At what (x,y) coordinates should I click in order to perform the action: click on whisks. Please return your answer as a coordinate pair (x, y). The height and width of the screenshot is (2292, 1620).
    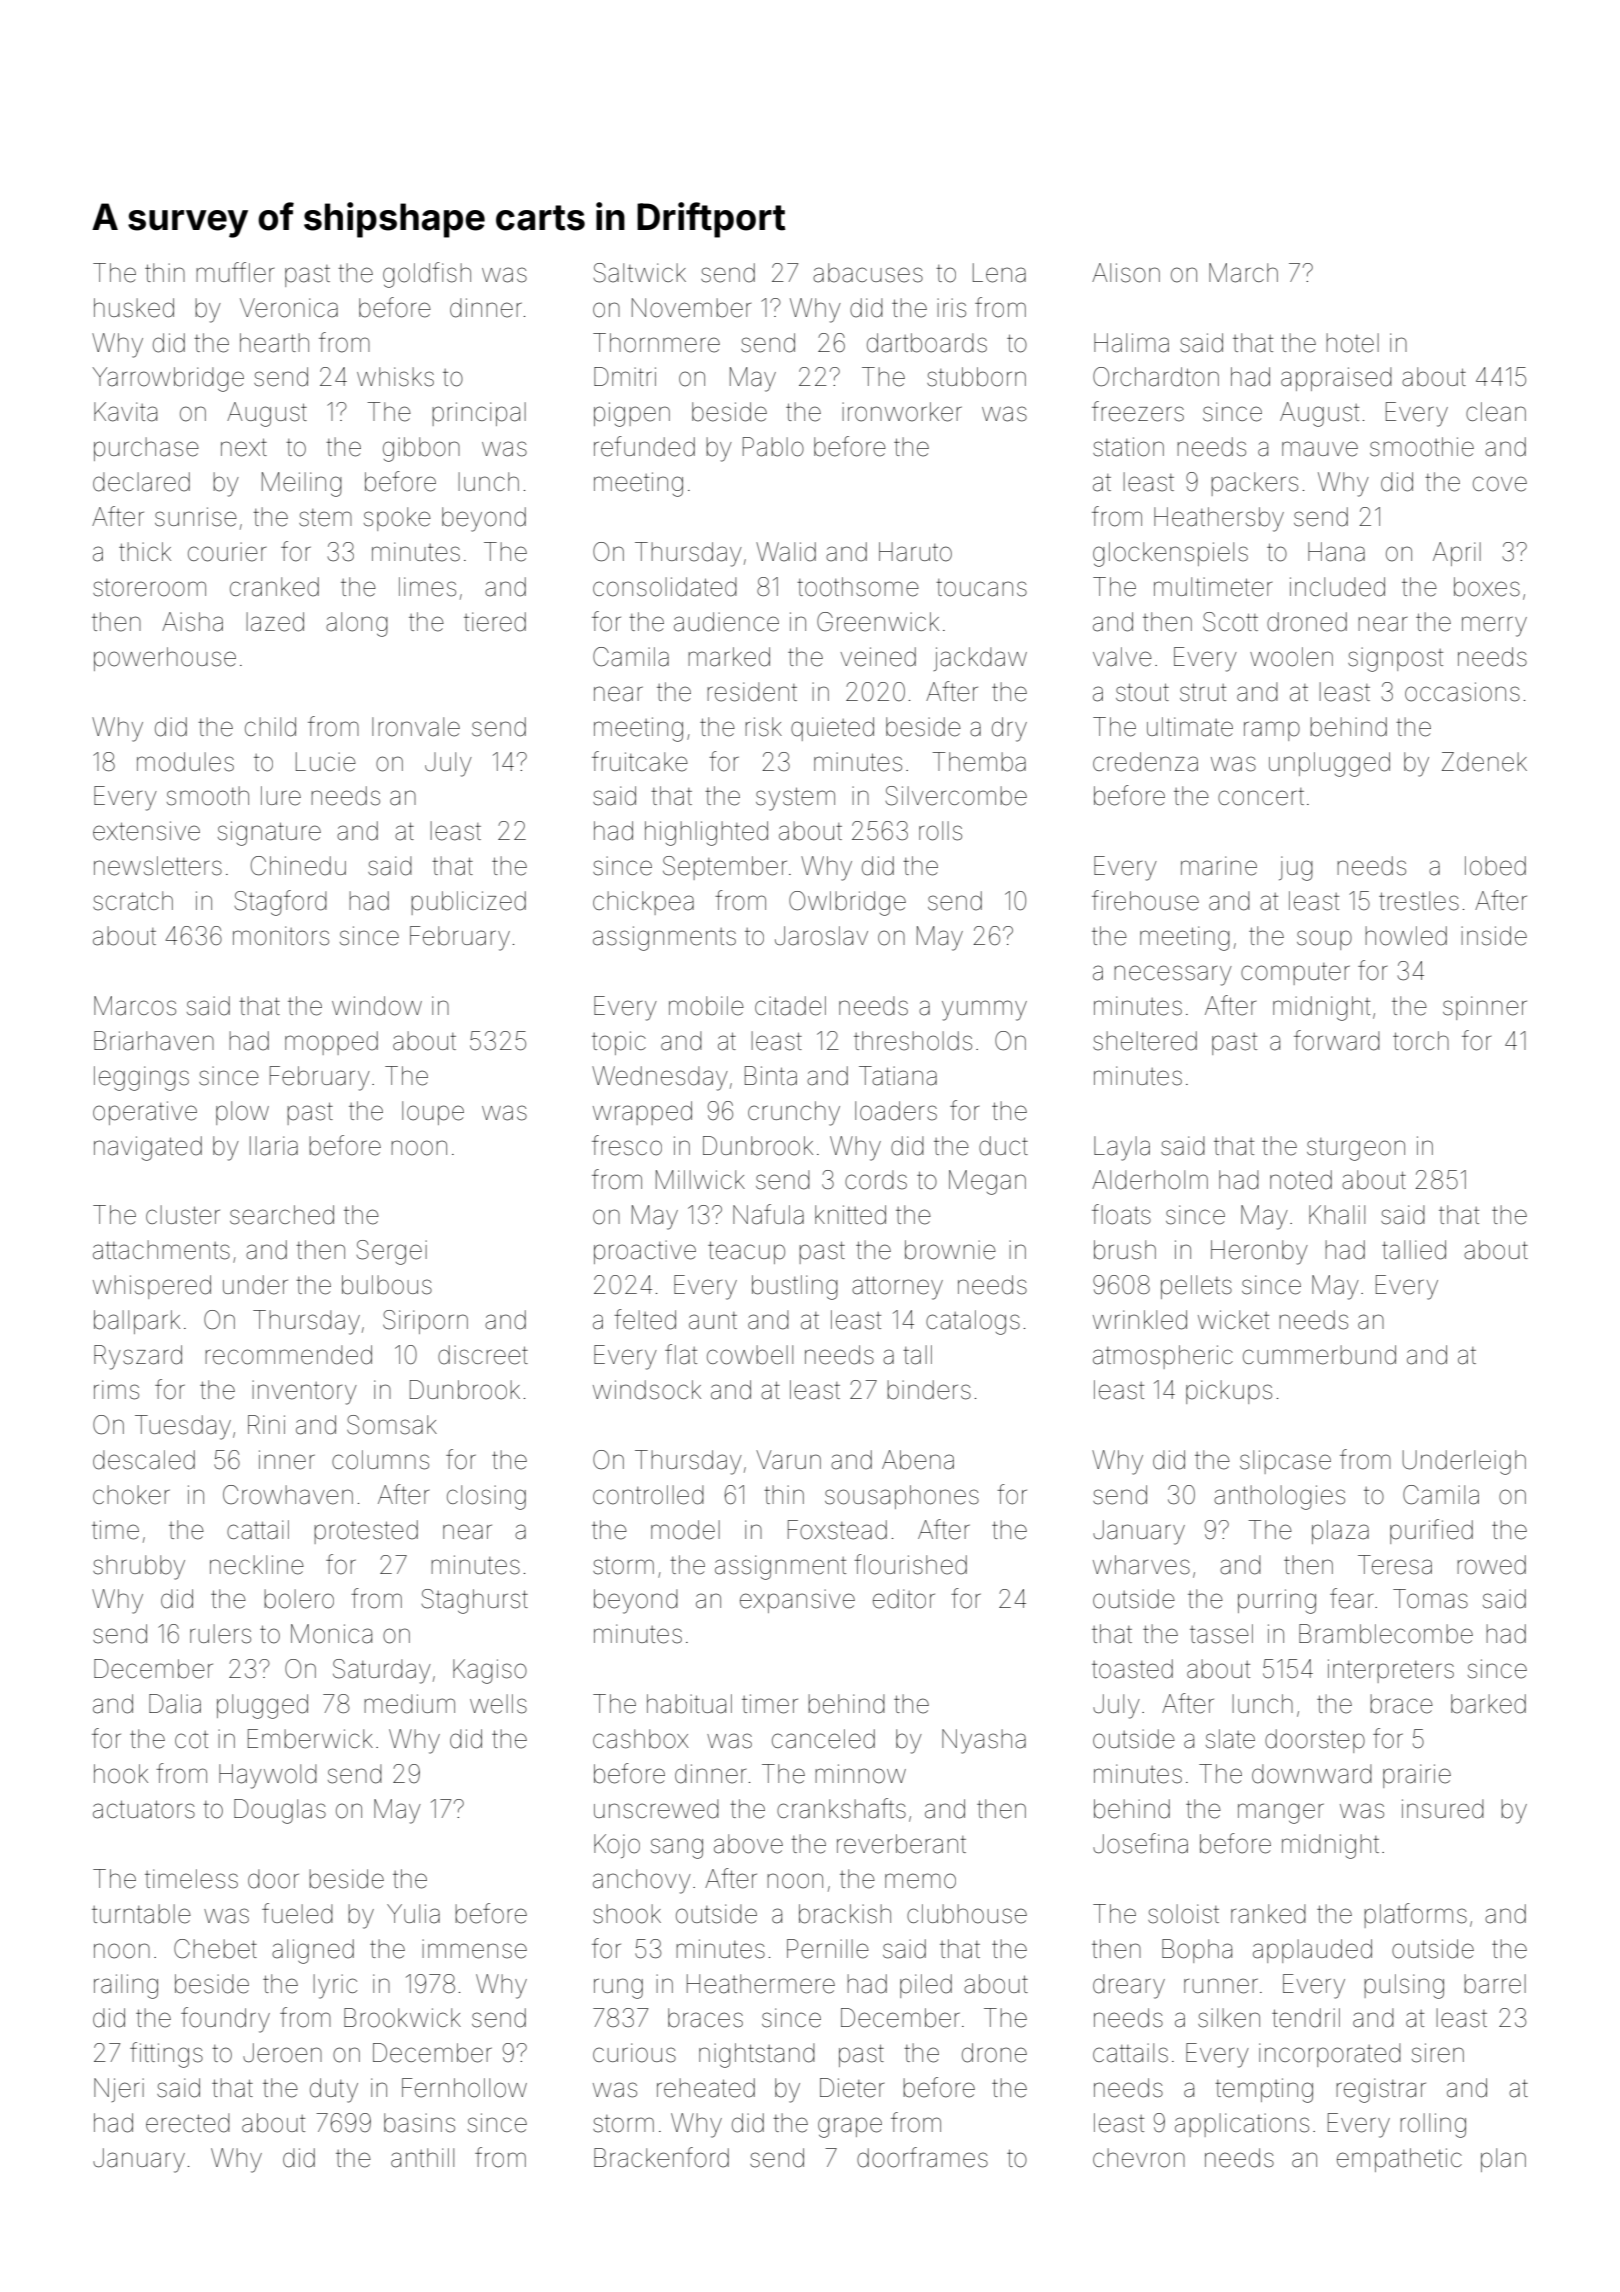
    Looking at the image, I should click on (395, 377).
